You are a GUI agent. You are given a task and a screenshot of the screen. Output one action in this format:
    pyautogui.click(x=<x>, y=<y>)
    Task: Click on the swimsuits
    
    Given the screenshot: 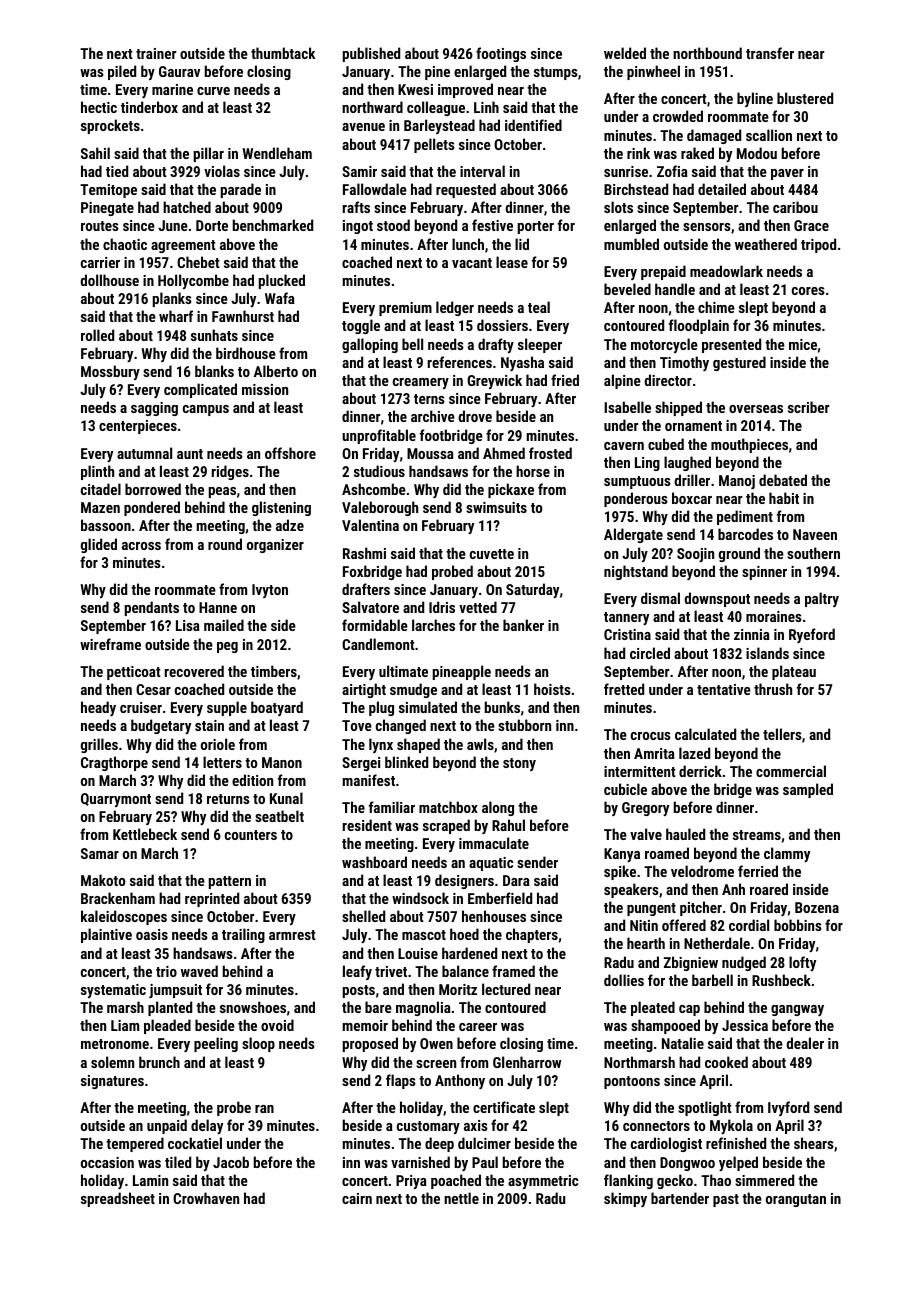 What is the action you would take?
    pyautogui.click(x=496, y=507)
